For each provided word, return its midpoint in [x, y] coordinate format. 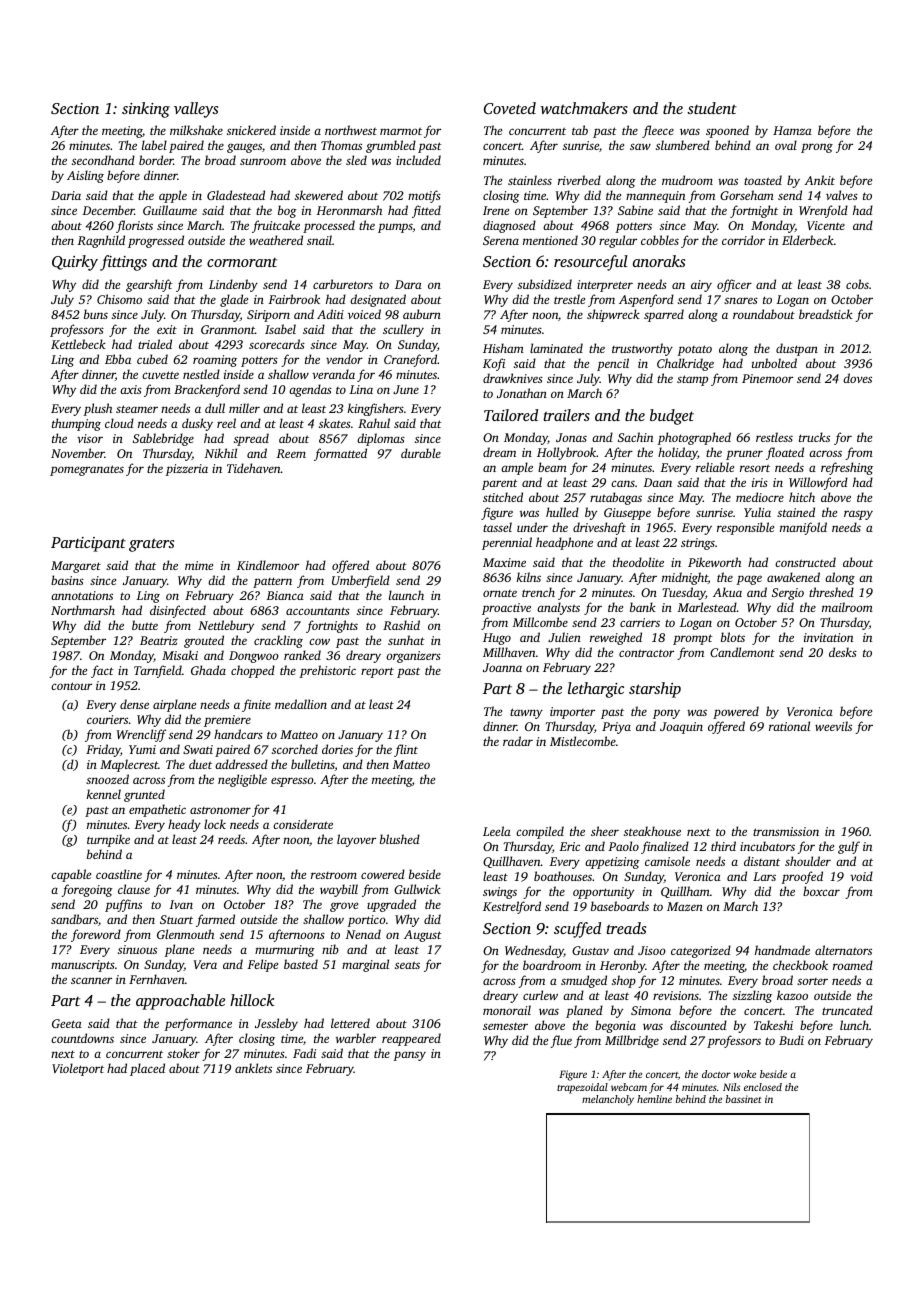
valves [842, 195]
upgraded [391, 905]
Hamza [792, 130]
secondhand [103, 160]
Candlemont [742, 652]
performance [198, 1024]
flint [406, 750]
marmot [401, 131]
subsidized [545, 284]
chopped [253, 671]
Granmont [228, 329]
